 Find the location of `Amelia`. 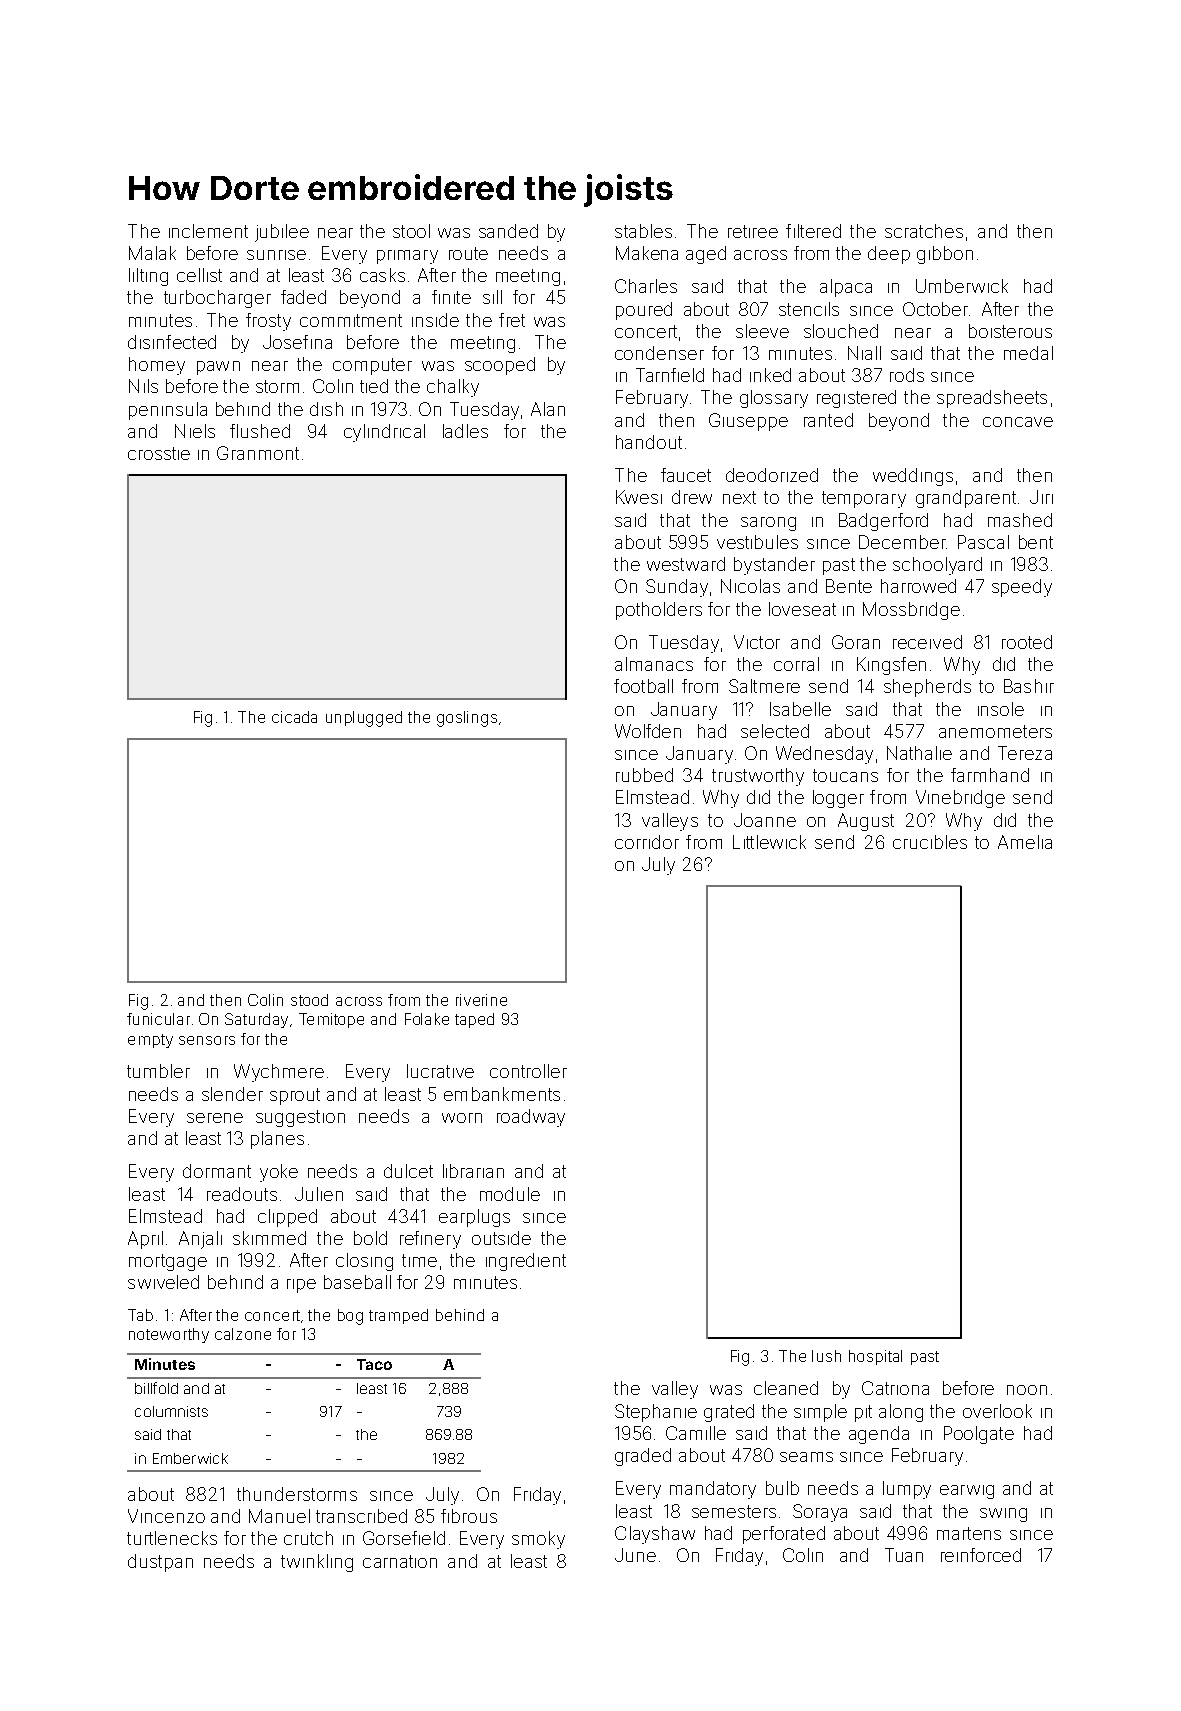

Amelia is located at coordinates (1025, 842).
